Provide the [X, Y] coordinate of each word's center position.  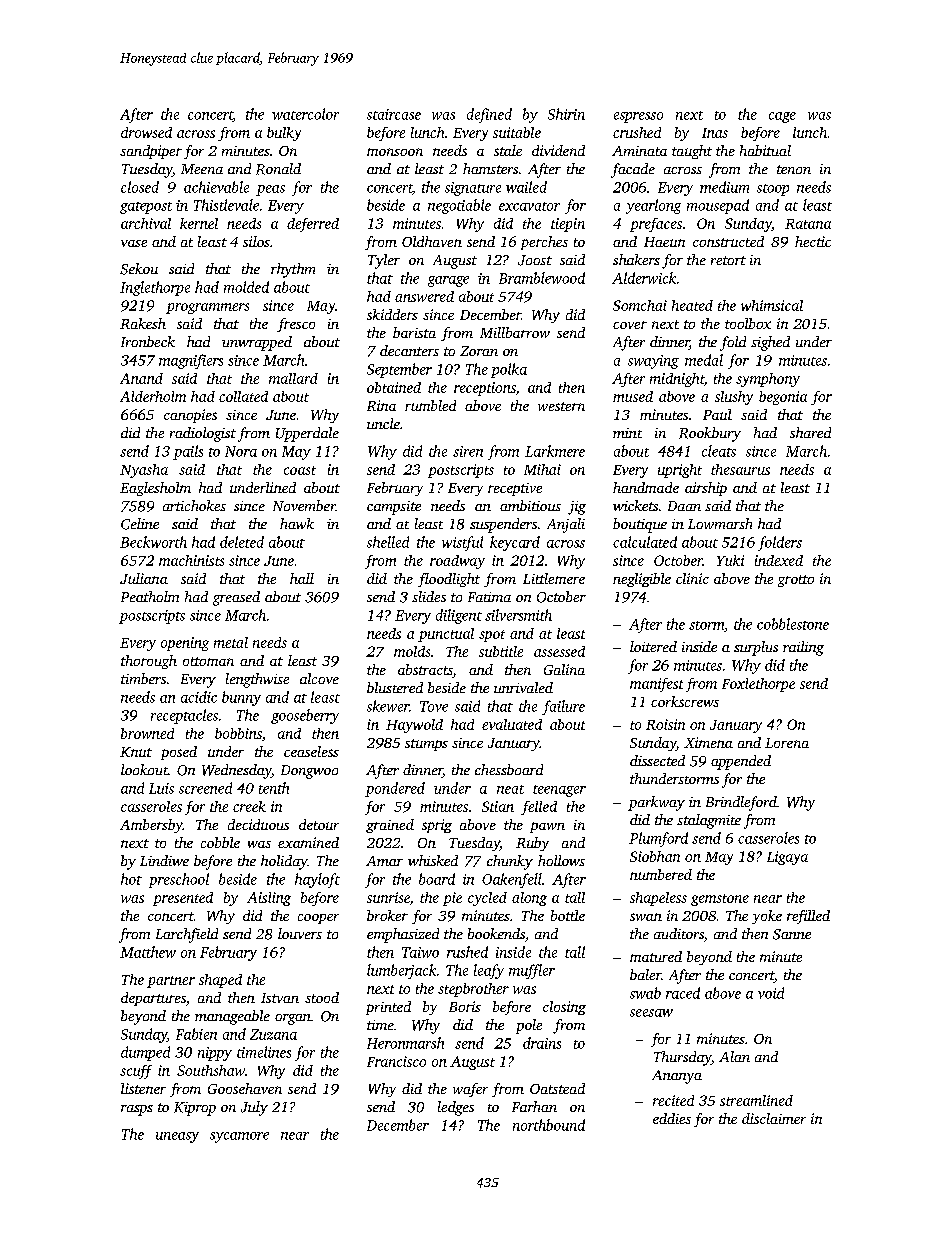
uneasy [177, 1137]
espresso [638, 117]
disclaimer [774, 1118]
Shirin [566, 114]
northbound [549, 1125]
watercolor [305, 114]
